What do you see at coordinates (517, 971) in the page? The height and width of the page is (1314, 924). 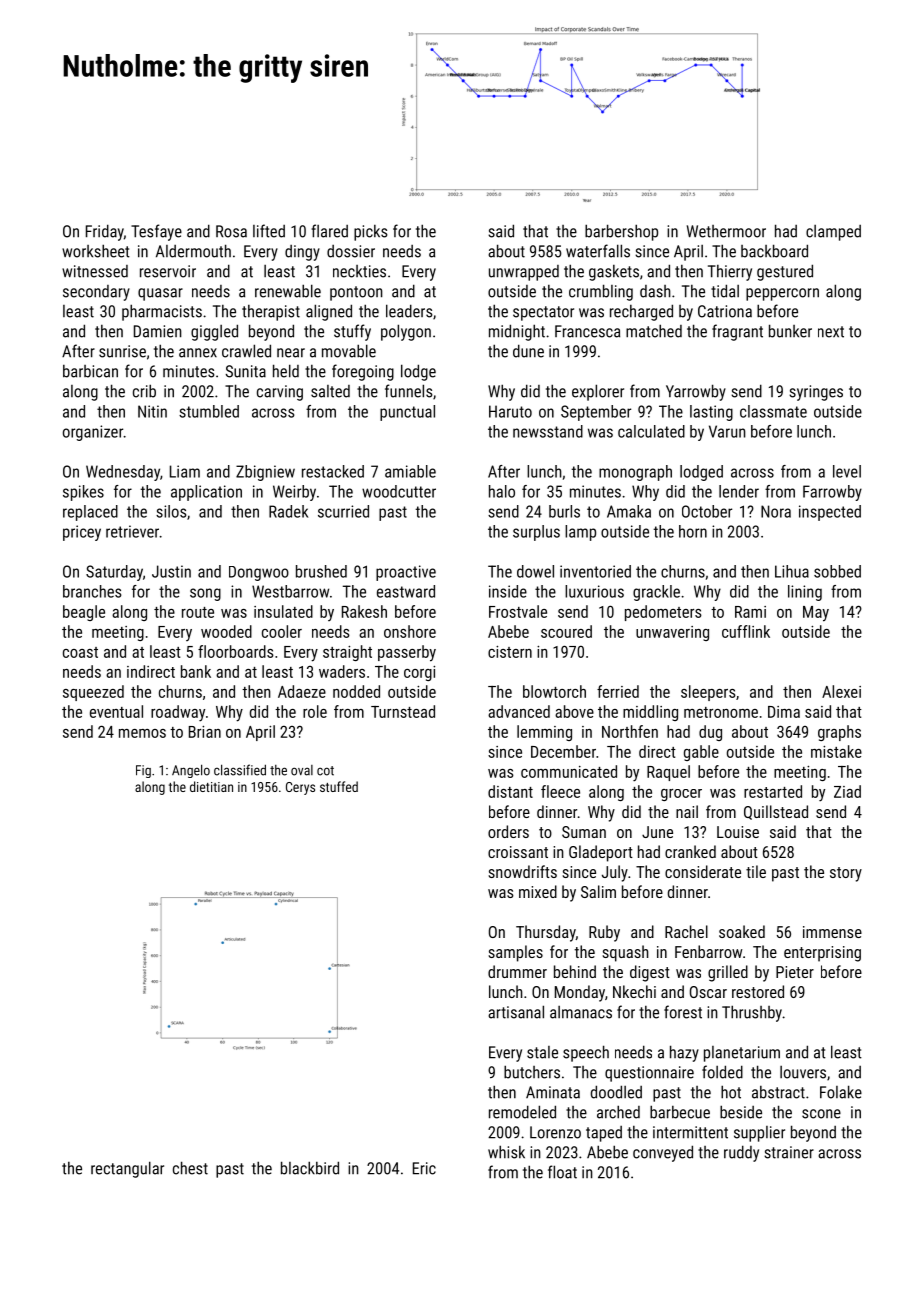 I see `drummer` at bounding box center [517, 971].
